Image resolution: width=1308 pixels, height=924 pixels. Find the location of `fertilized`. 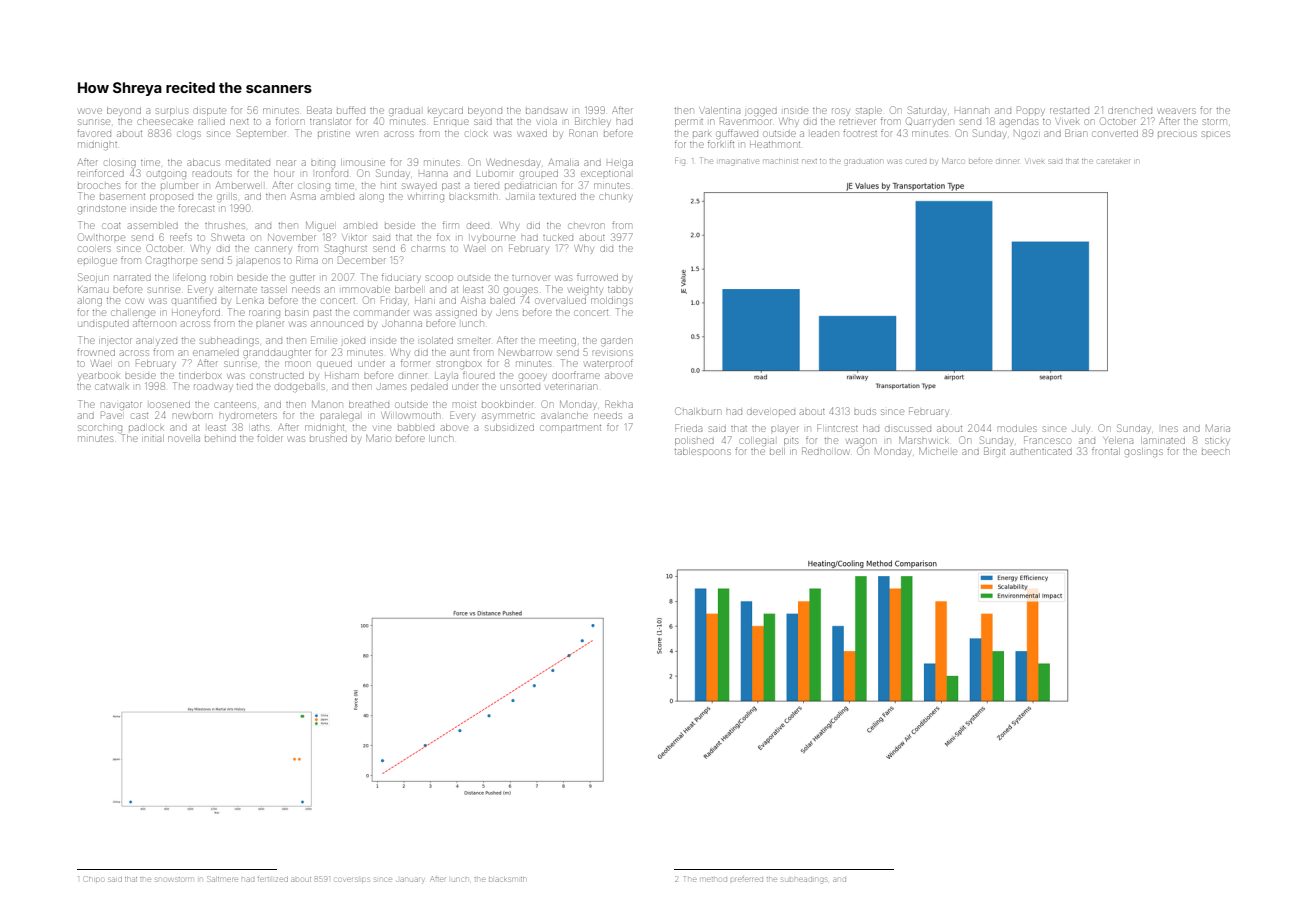

fertilized is located at coordinates (273, 879).
